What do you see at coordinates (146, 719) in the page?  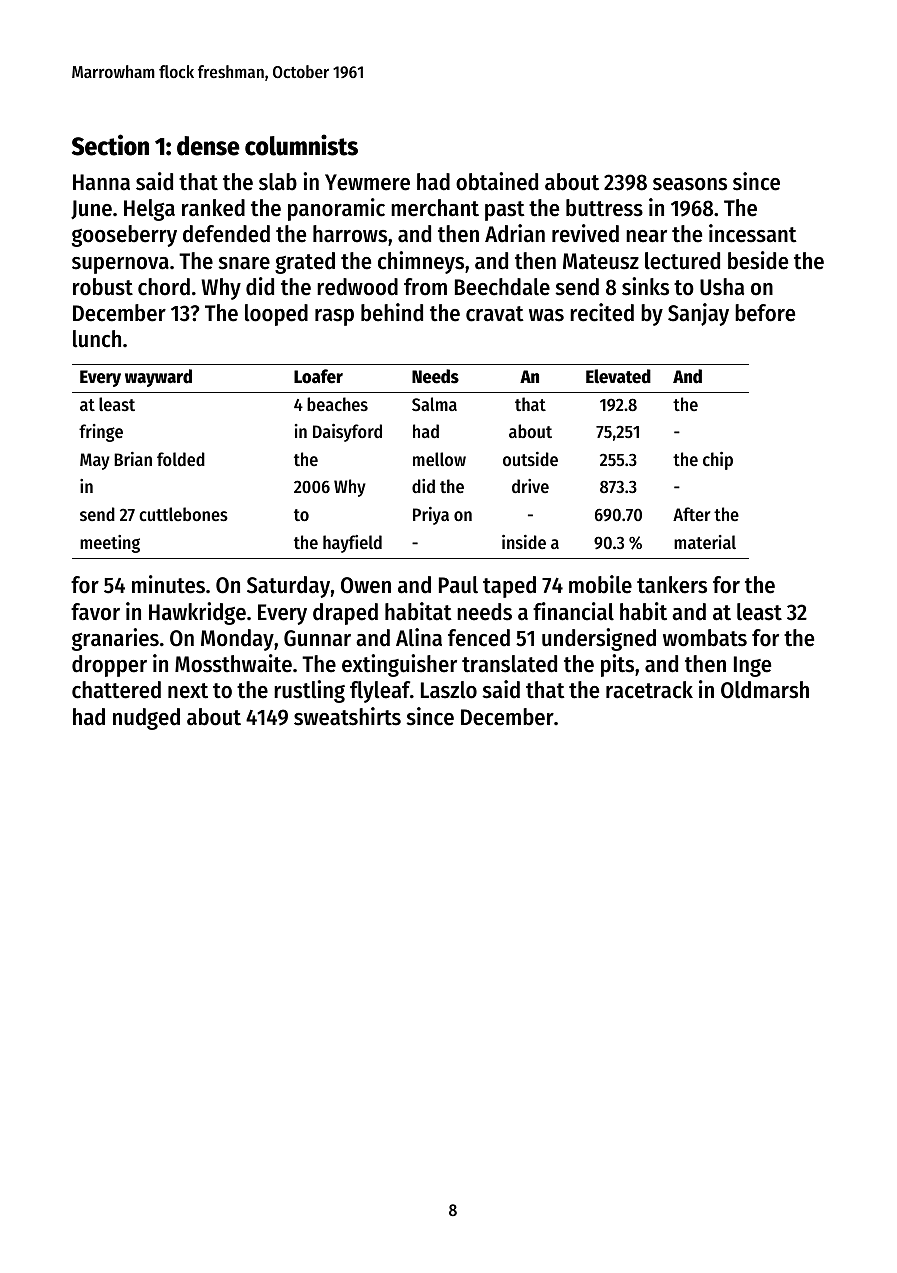 I see `nudged` at bounding box center [146, 719].
